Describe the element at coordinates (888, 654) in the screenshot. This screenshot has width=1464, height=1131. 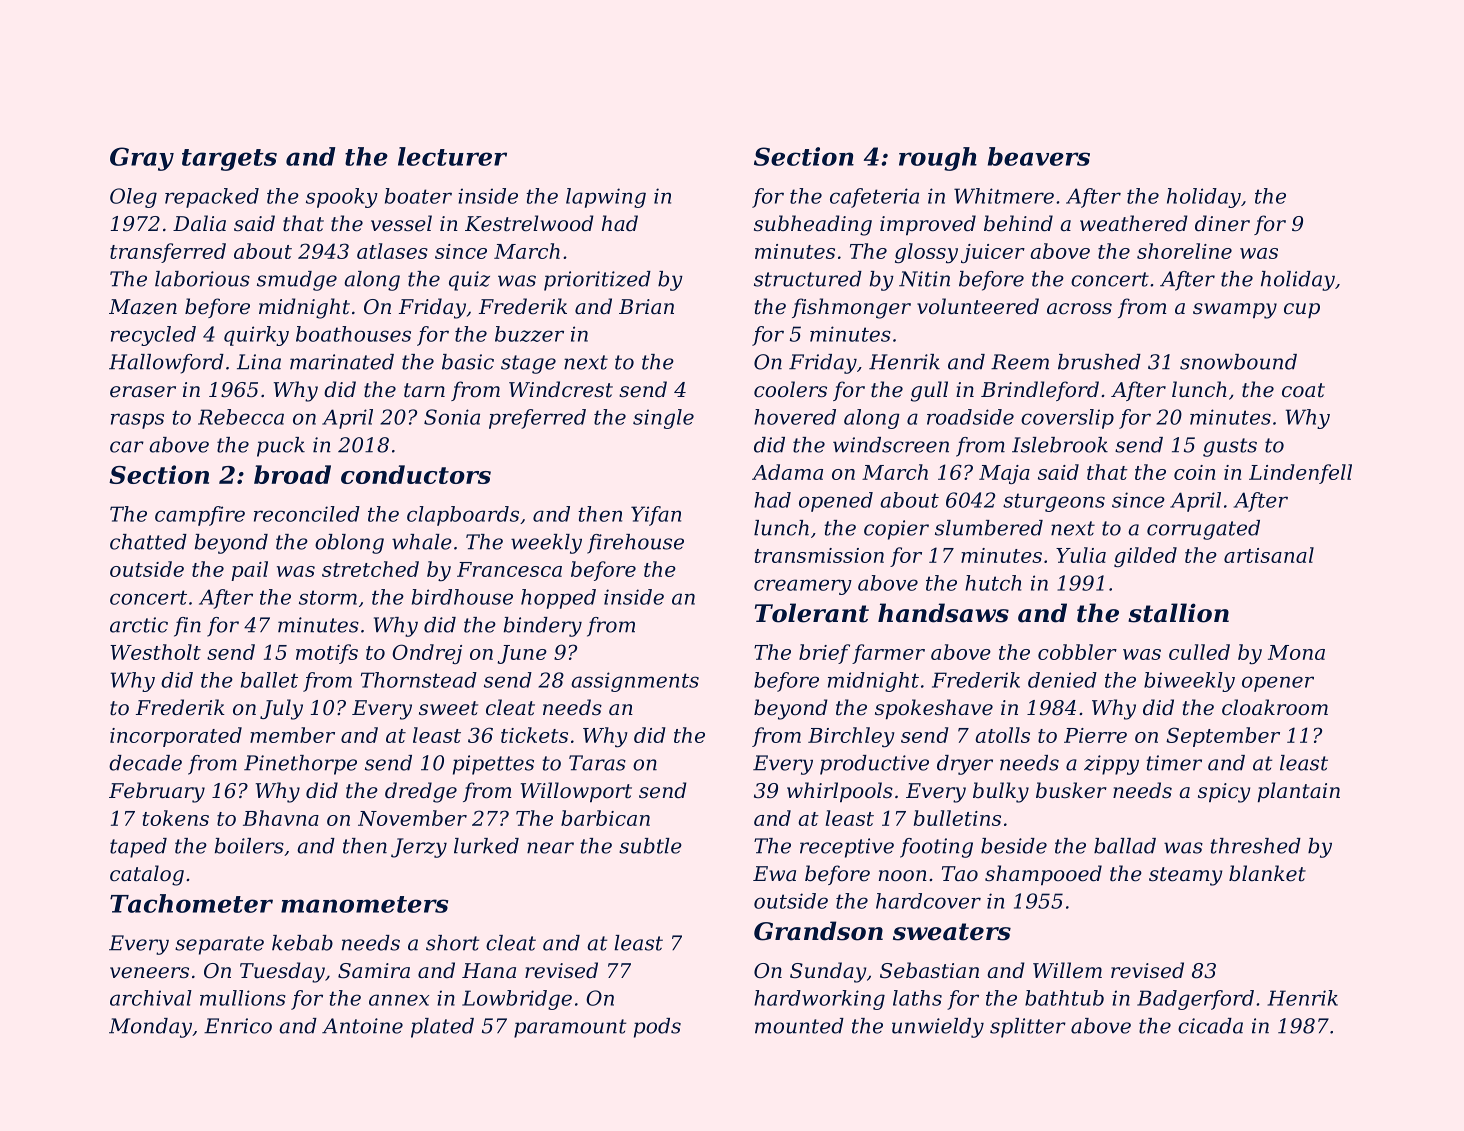
I see `farmer` at that location.
